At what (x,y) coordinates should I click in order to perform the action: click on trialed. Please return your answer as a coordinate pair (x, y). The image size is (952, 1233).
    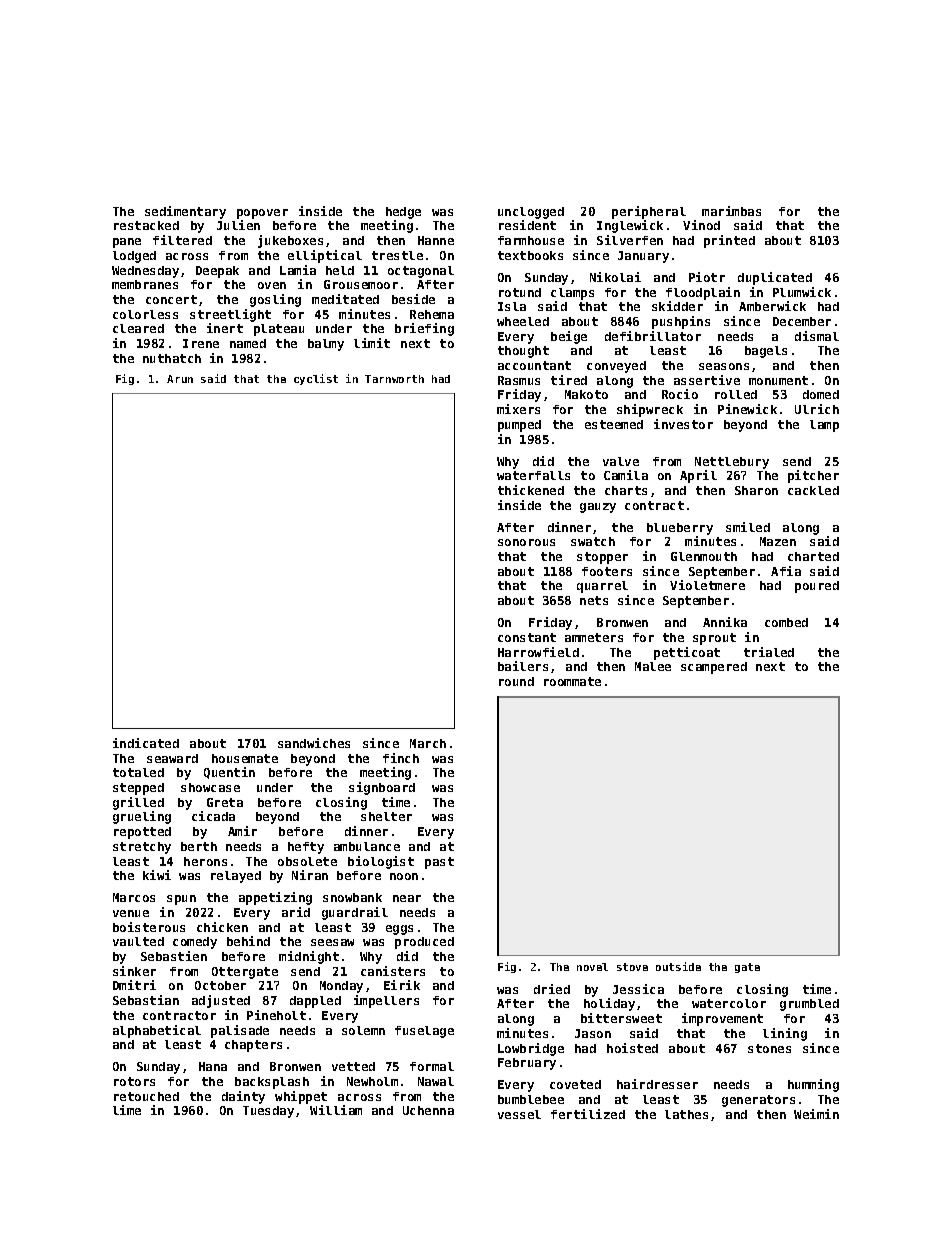
    Looking at the image, I should click on (769, 652).
